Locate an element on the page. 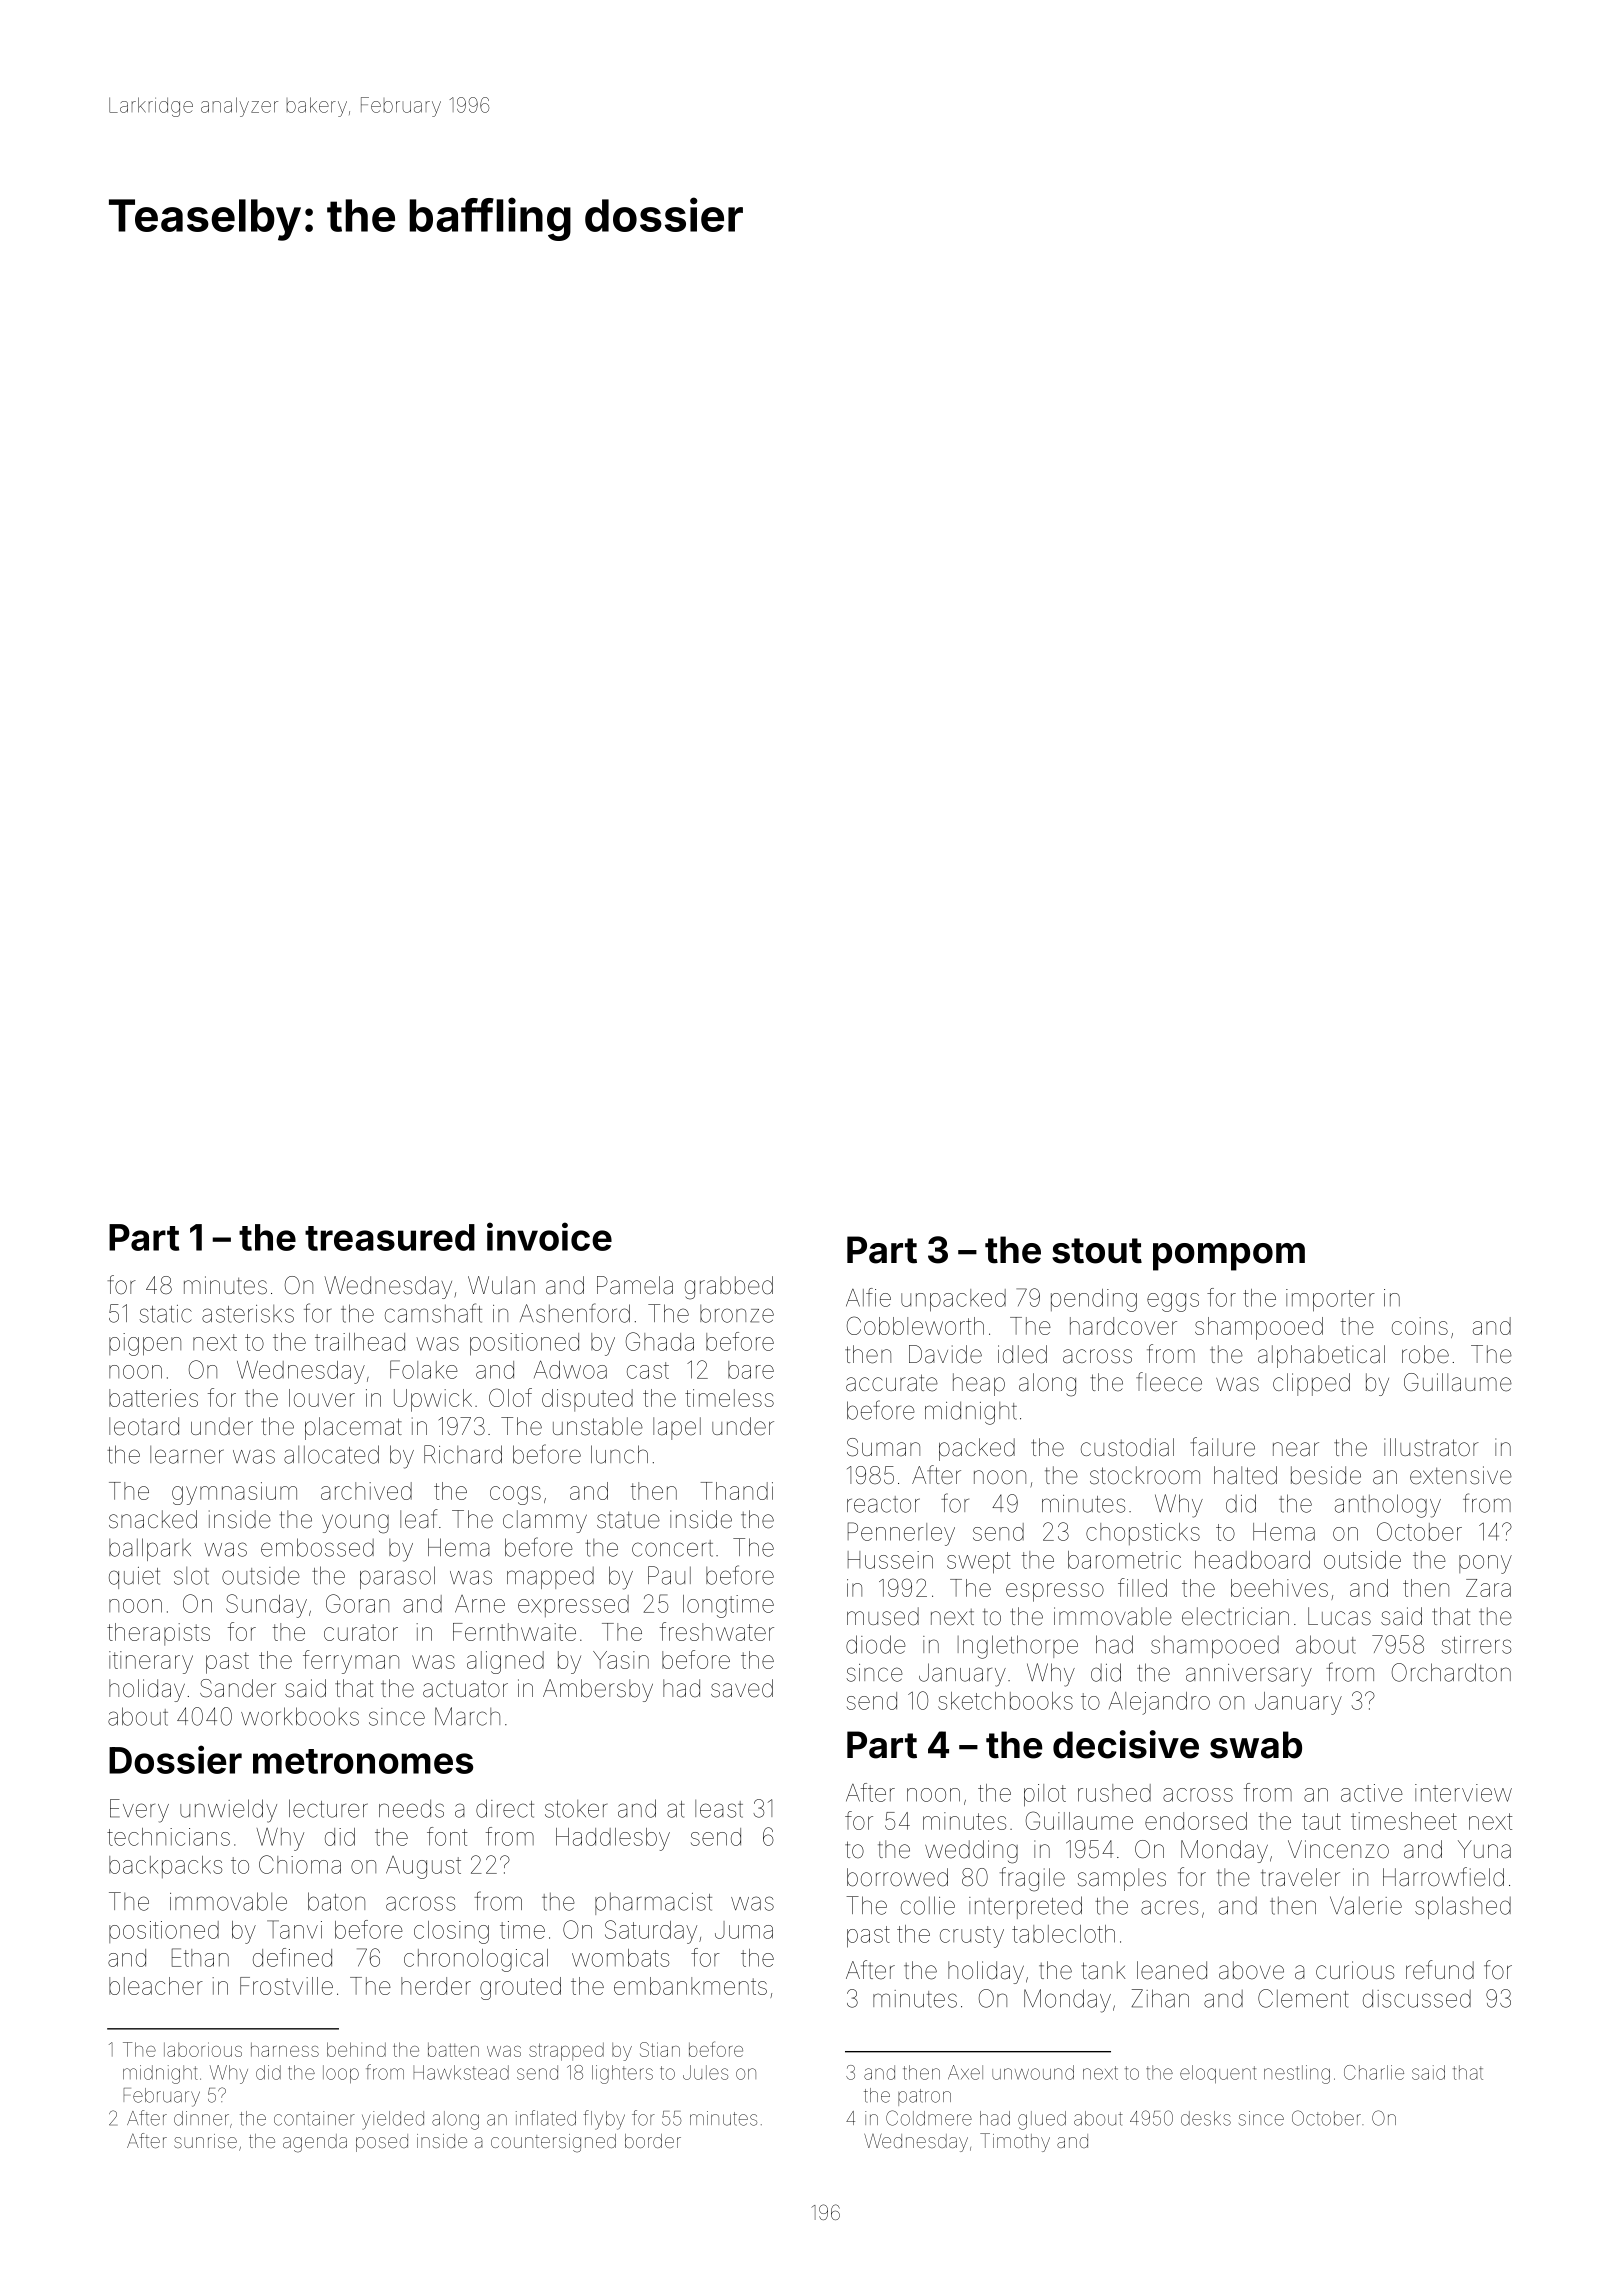 The height and width of the image is (2292, 1620). least is located at coordinates (719, 1809).
